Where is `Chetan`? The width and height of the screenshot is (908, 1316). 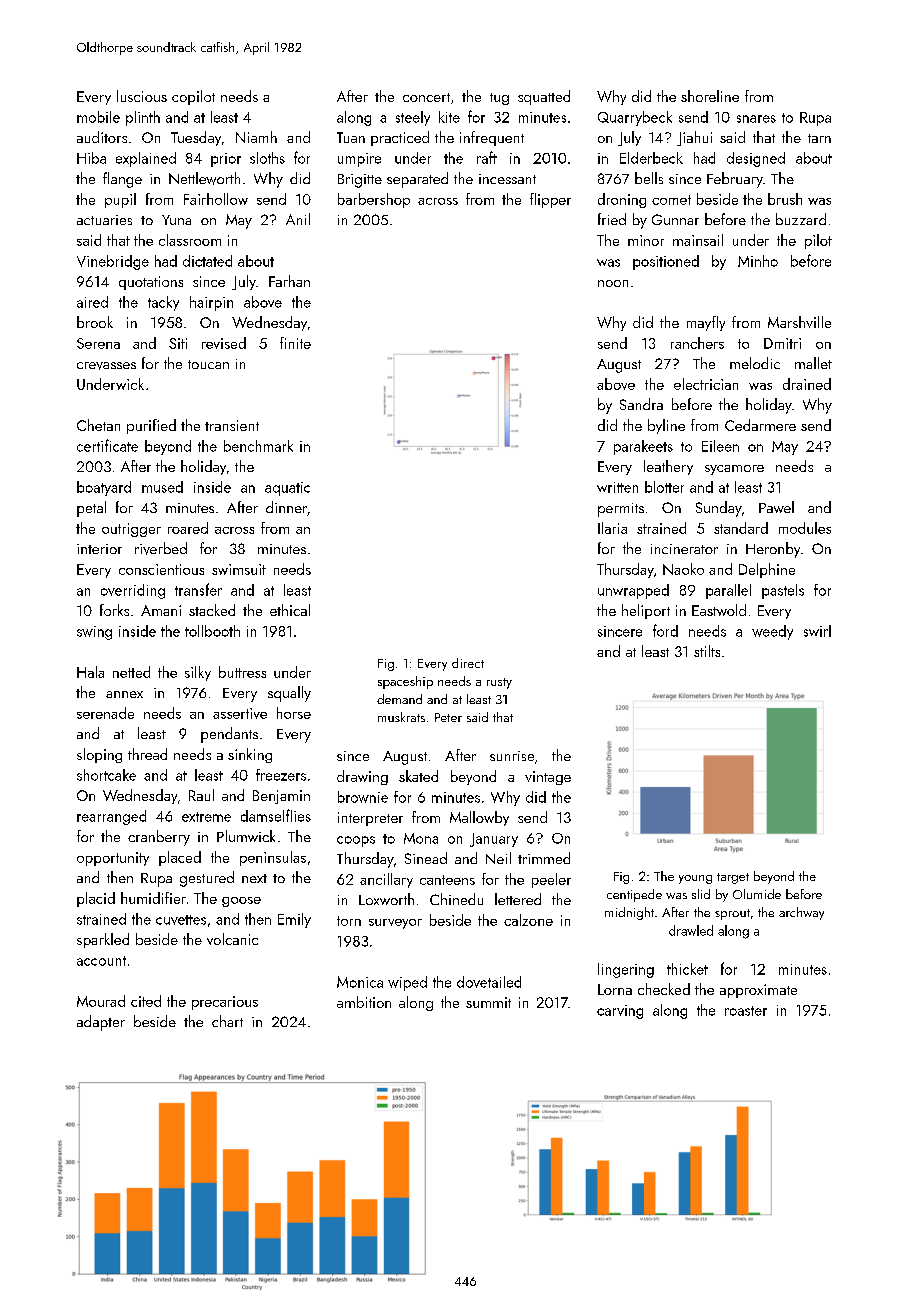 Chetan is located at coordinates (98, 425).
